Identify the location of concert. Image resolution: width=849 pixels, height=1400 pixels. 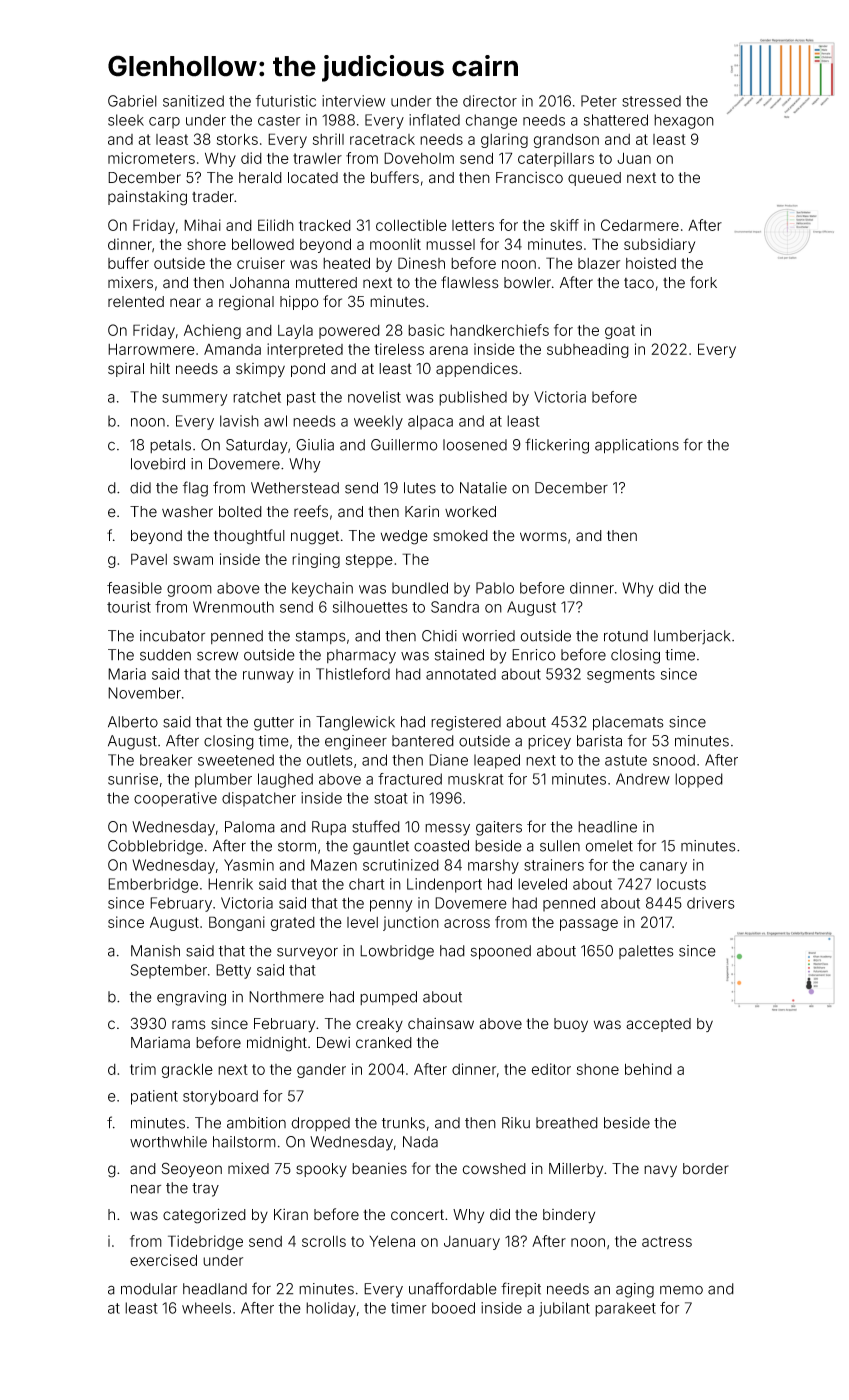
(417, 1215).
